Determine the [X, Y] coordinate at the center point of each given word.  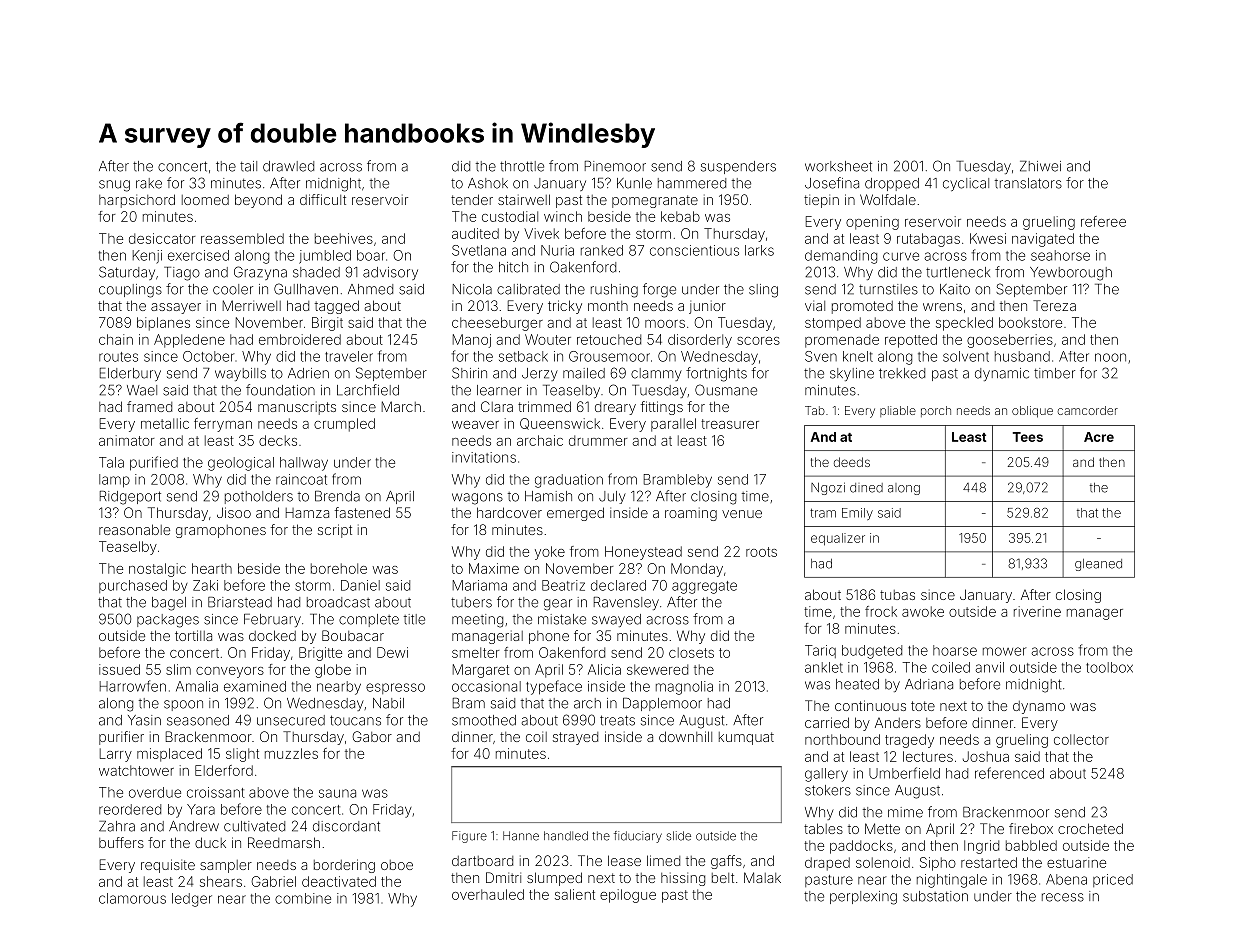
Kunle [634, 183]
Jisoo [234, 512]
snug [114, 186]
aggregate [704, 587]
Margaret [481, 671]
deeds [852, 462]
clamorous [132, 898]
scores [758, 341]
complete [369, 620]
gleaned [1098, 565]
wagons [477, 499]
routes [118, 357]
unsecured [291, 720]
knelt [858, 356]
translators [1028, 183]
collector [1081, 739]
